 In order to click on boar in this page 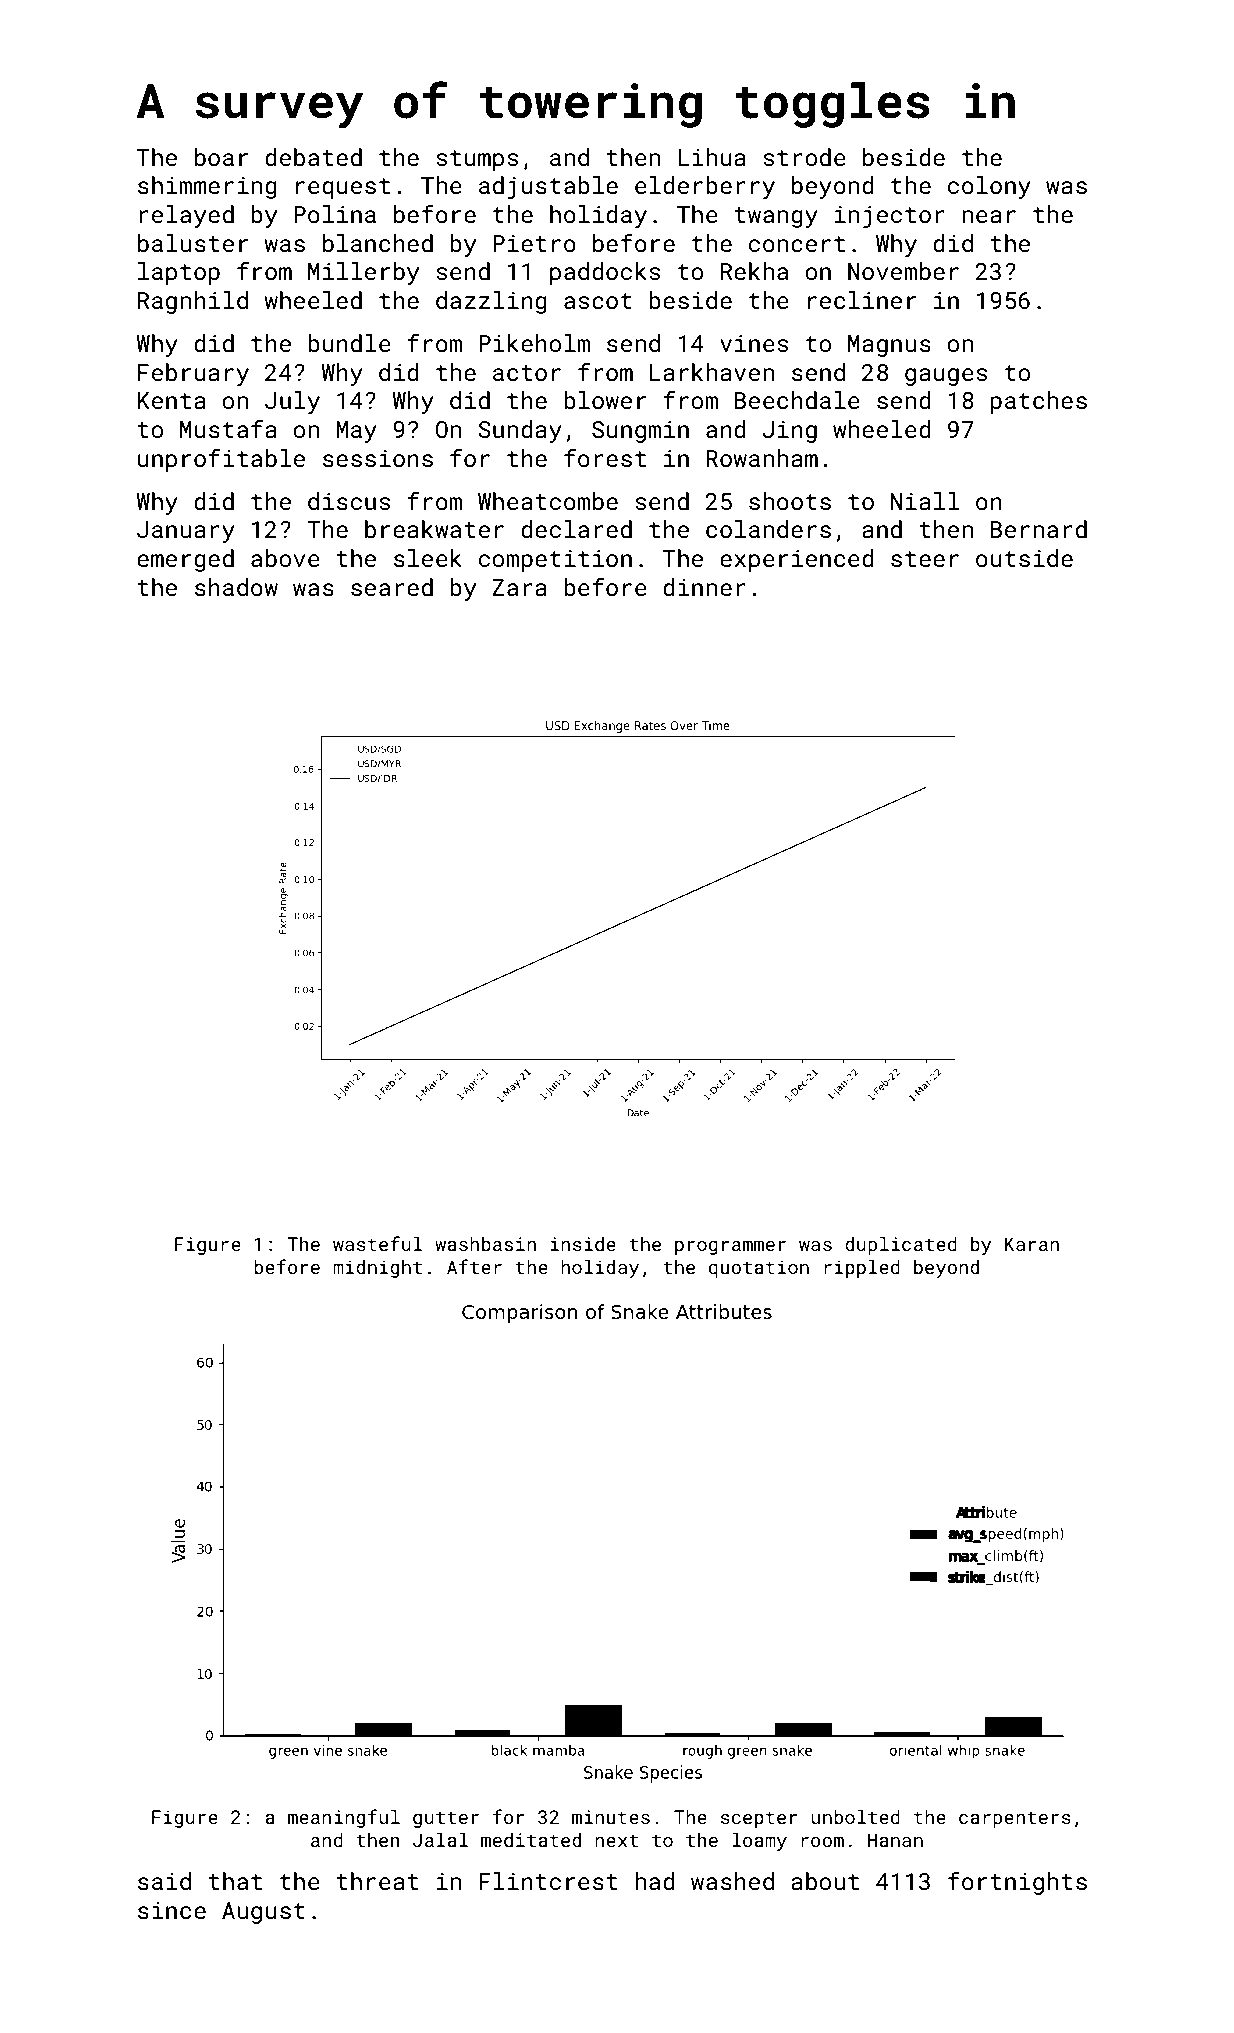, I will do `click(221, 157)`.
